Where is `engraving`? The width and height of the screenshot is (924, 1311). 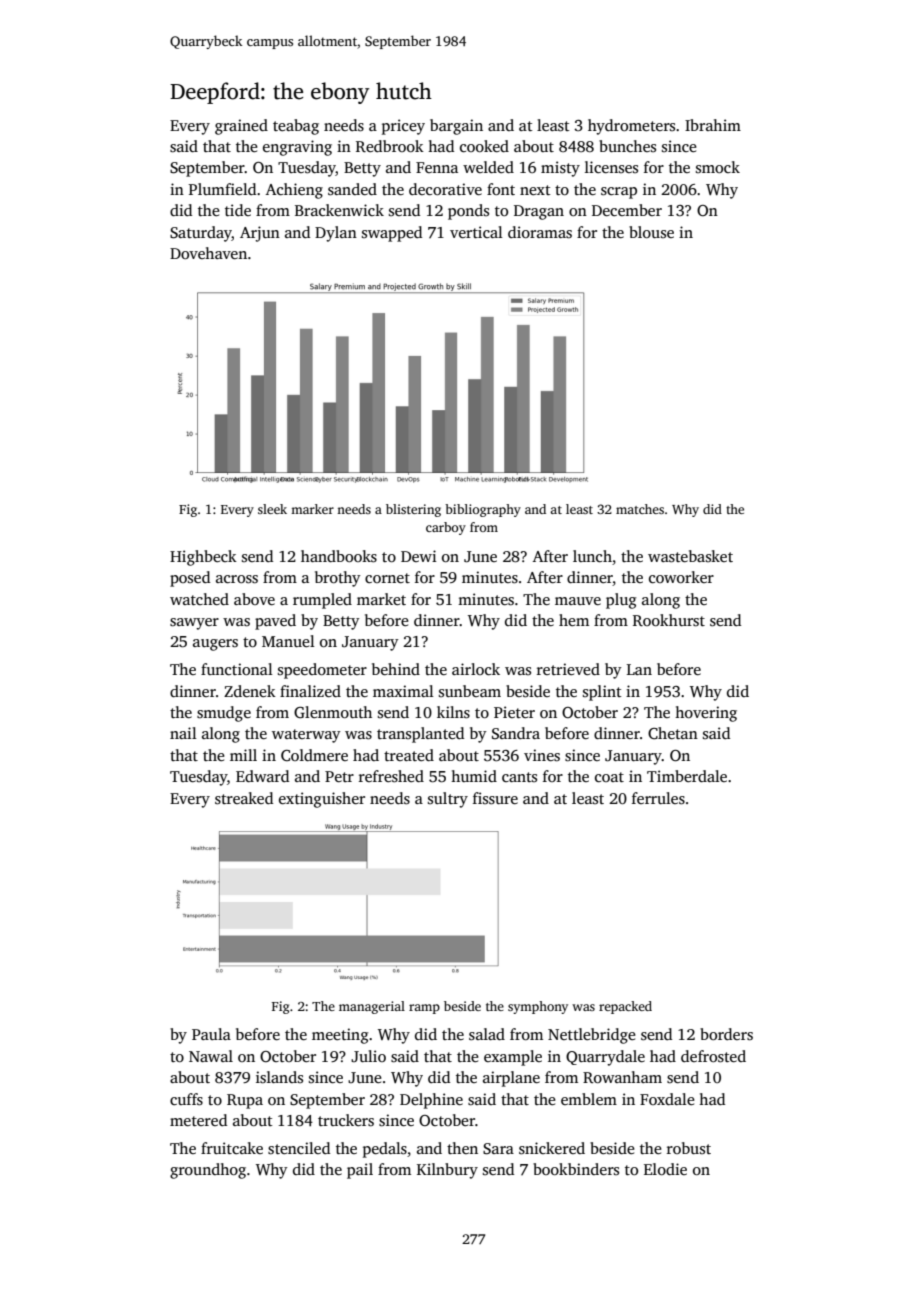 engraving is located at coordinates (297, 148).
